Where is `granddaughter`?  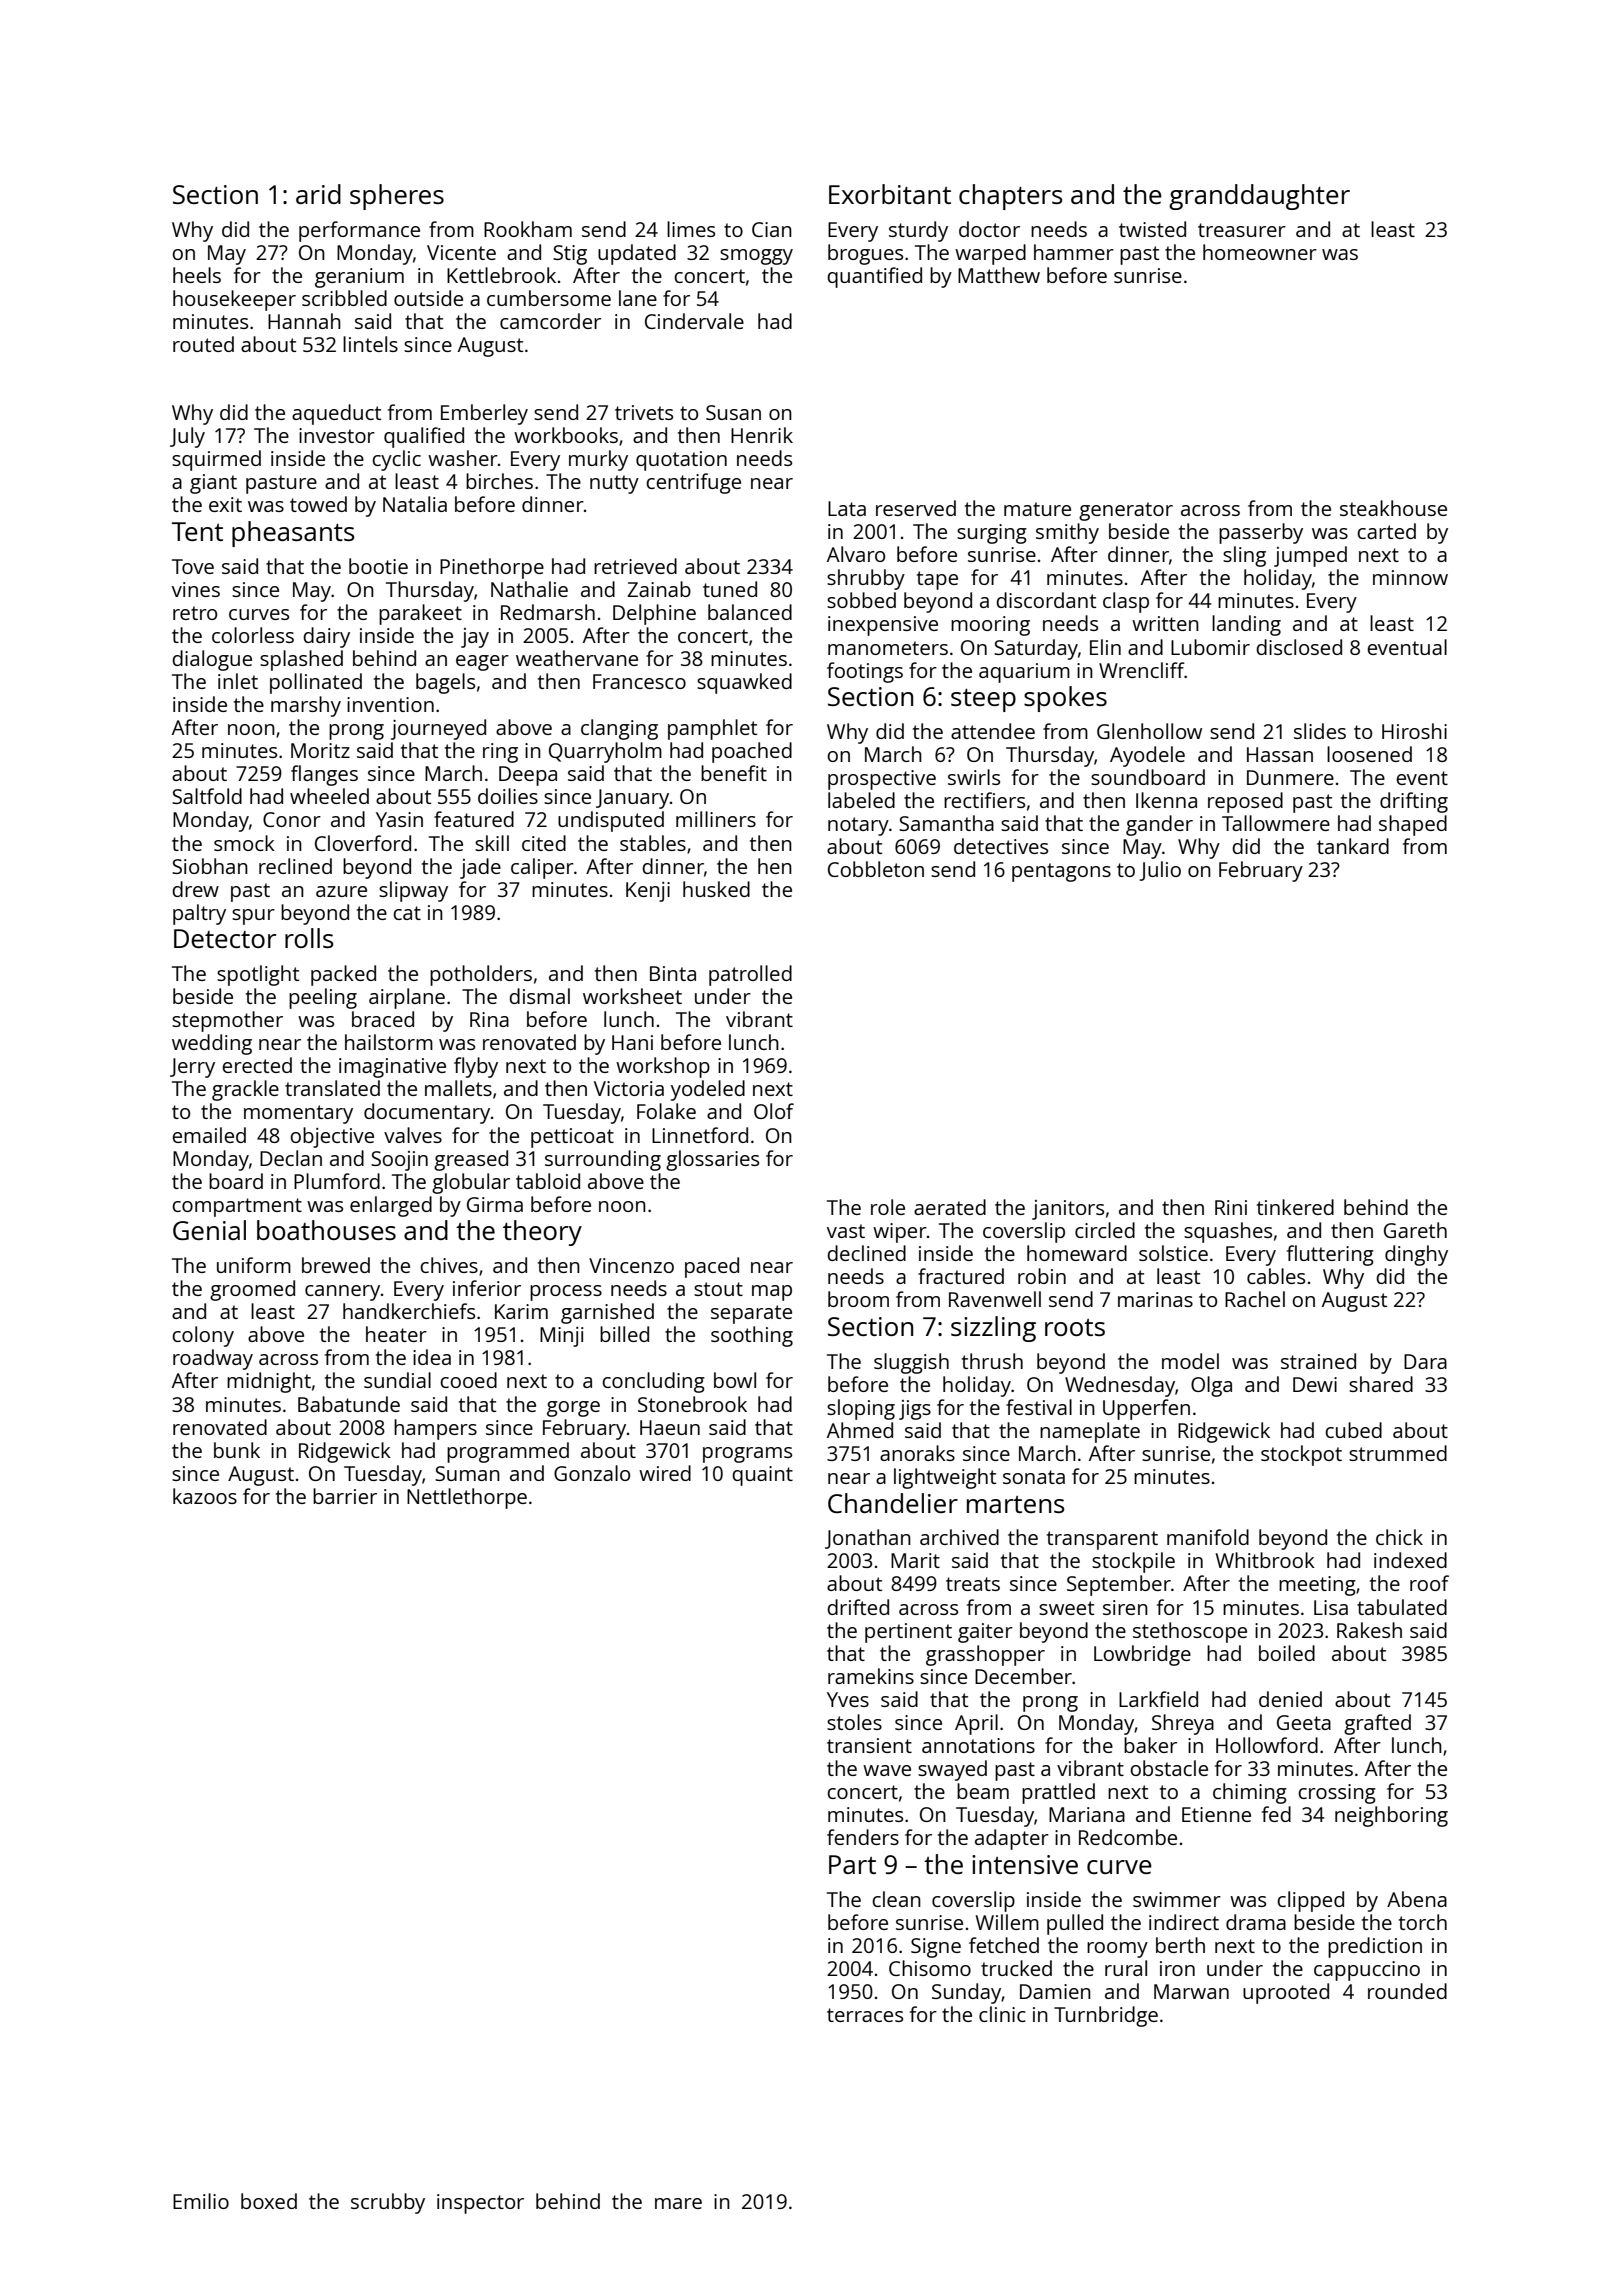 granddaughter is located at coordinates (1259, 197).
